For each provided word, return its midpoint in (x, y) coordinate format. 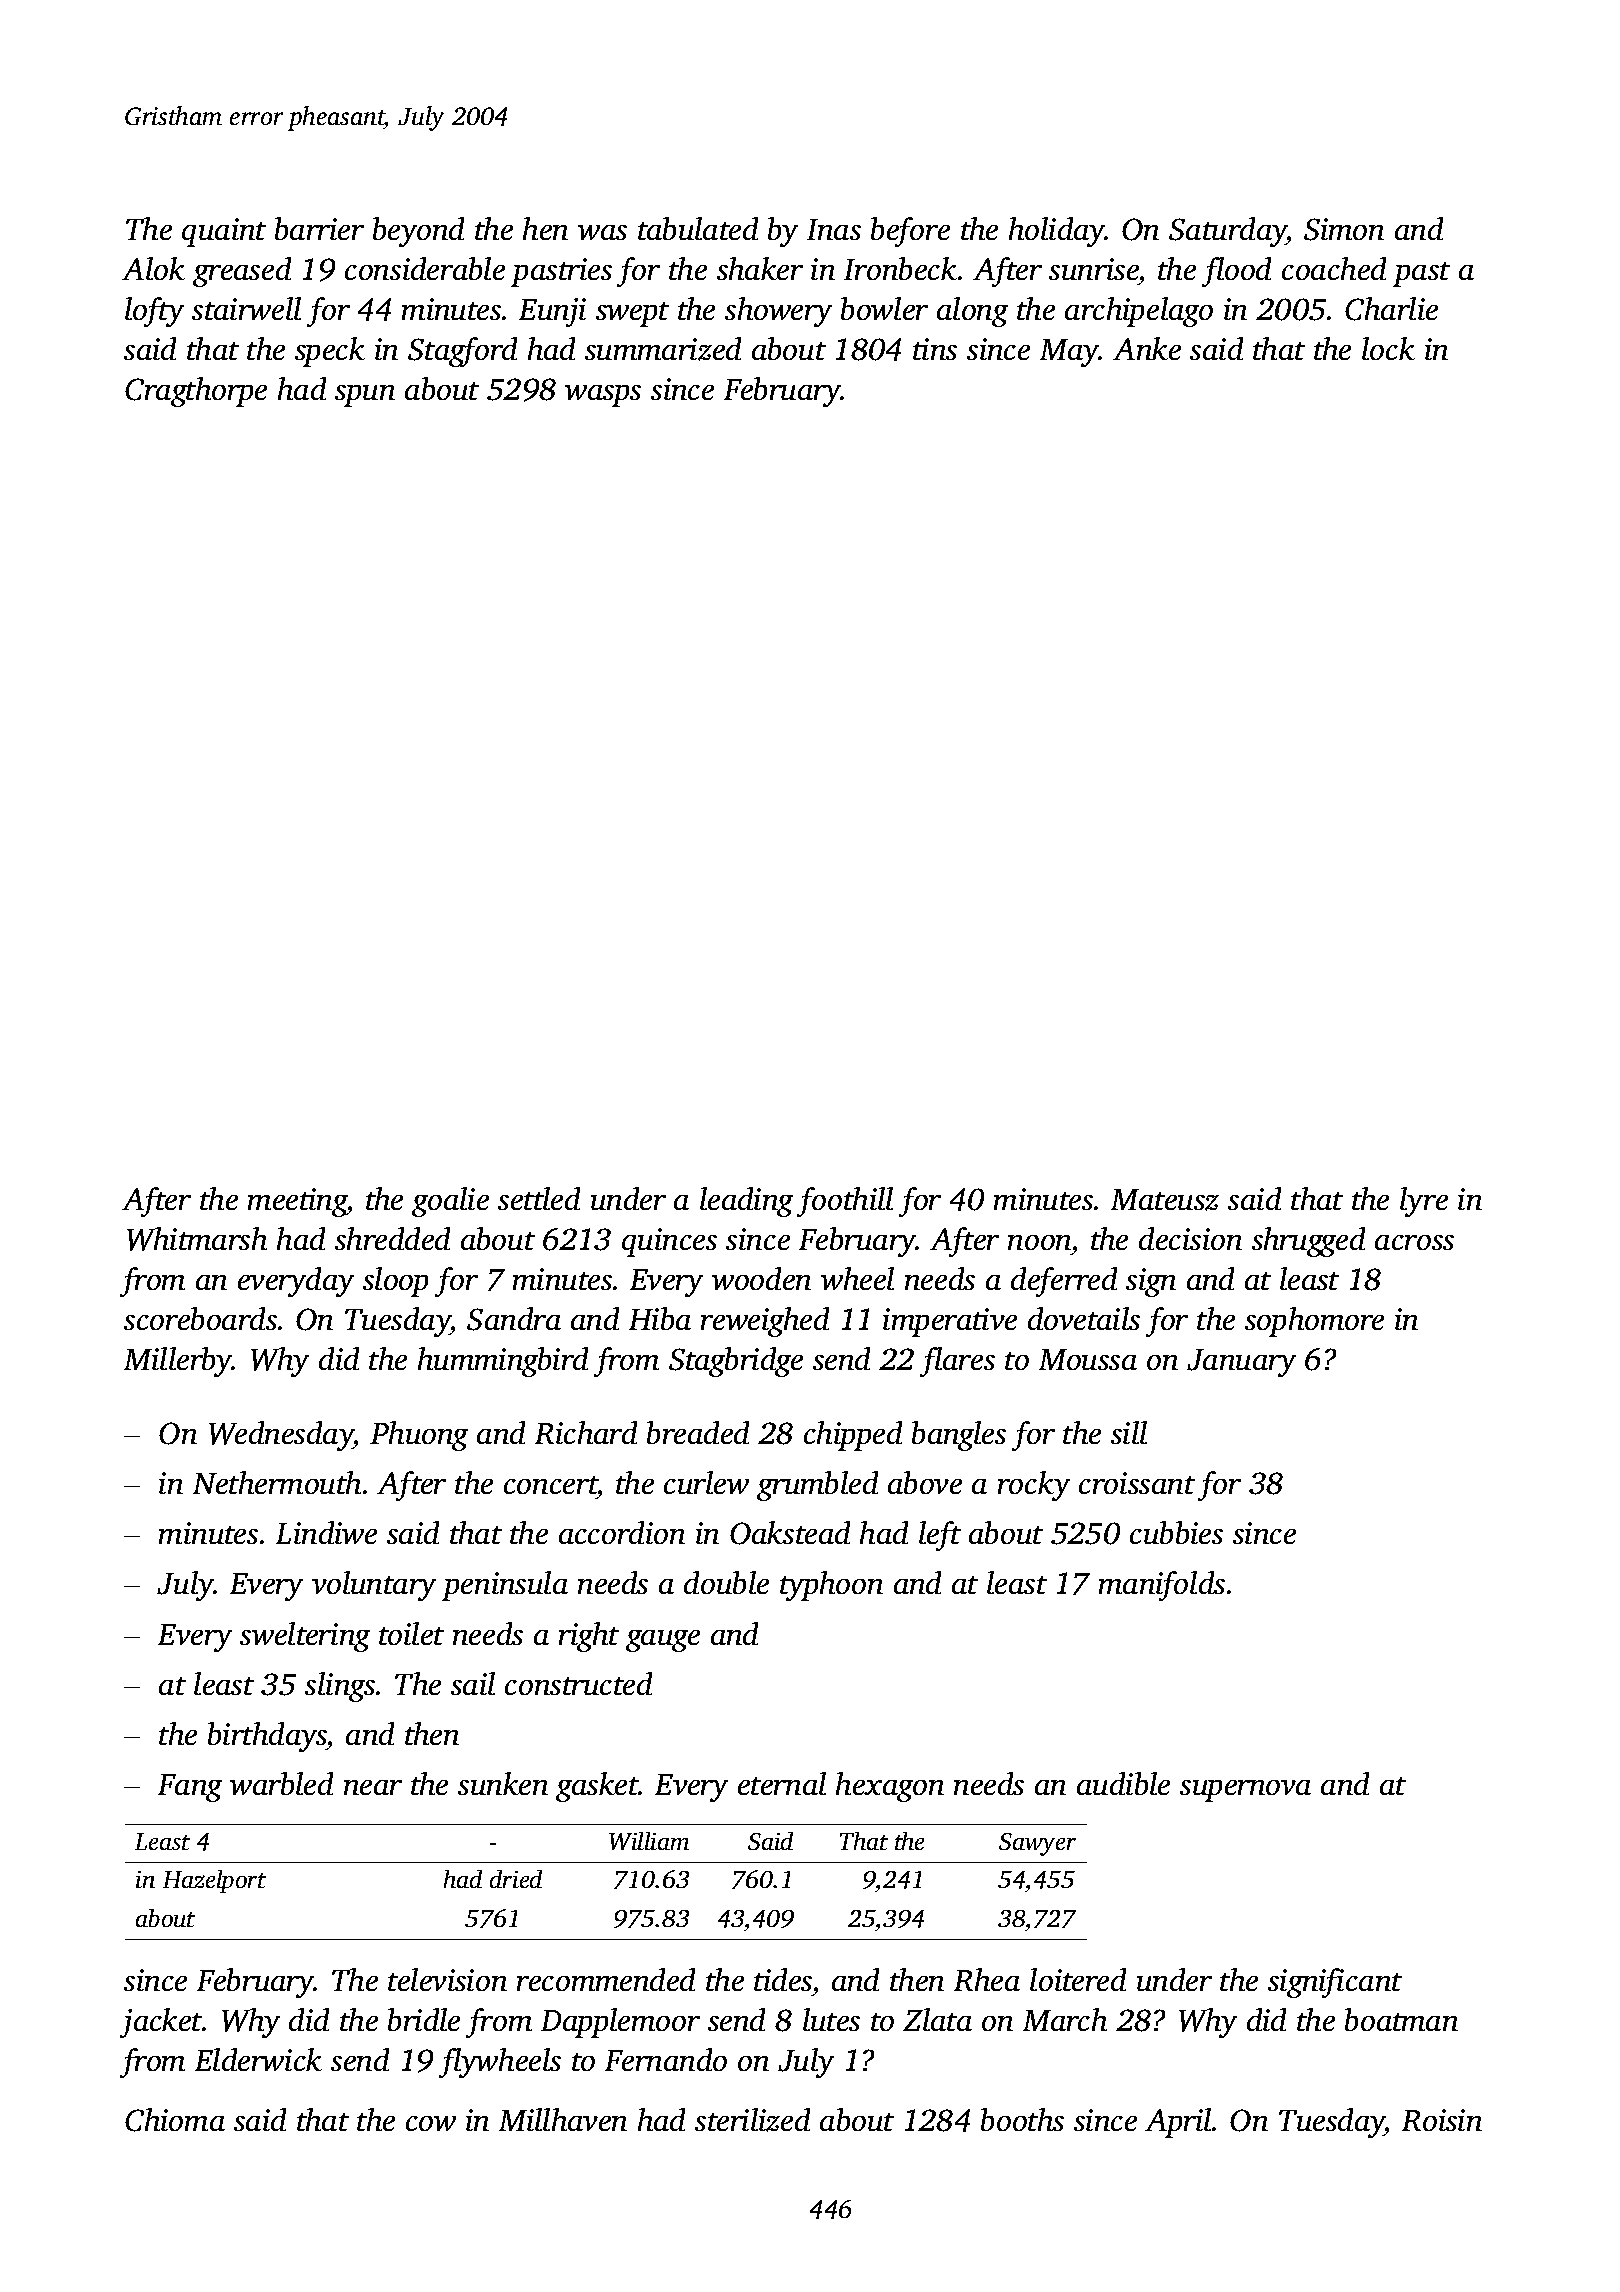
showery (778, 312)
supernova (1245, 1791)
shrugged (1308, 1242)
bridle (424, 2019)
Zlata (937, 2019)
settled (539, 1198)
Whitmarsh (197, 1239)
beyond (418, 232)
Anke (1147, 348)
